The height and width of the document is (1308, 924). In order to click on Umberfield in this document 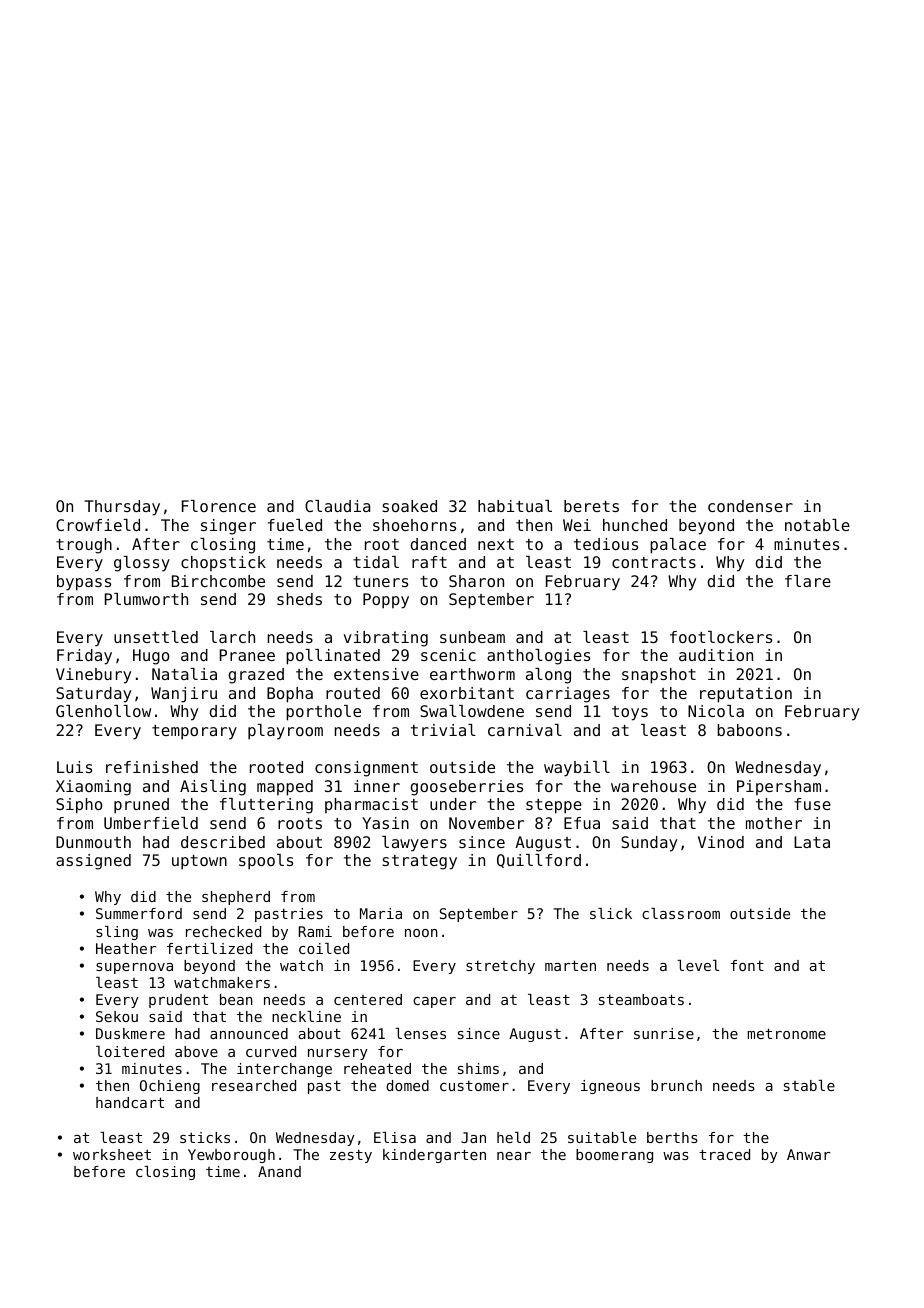, I will do `click(151, 823)`.
